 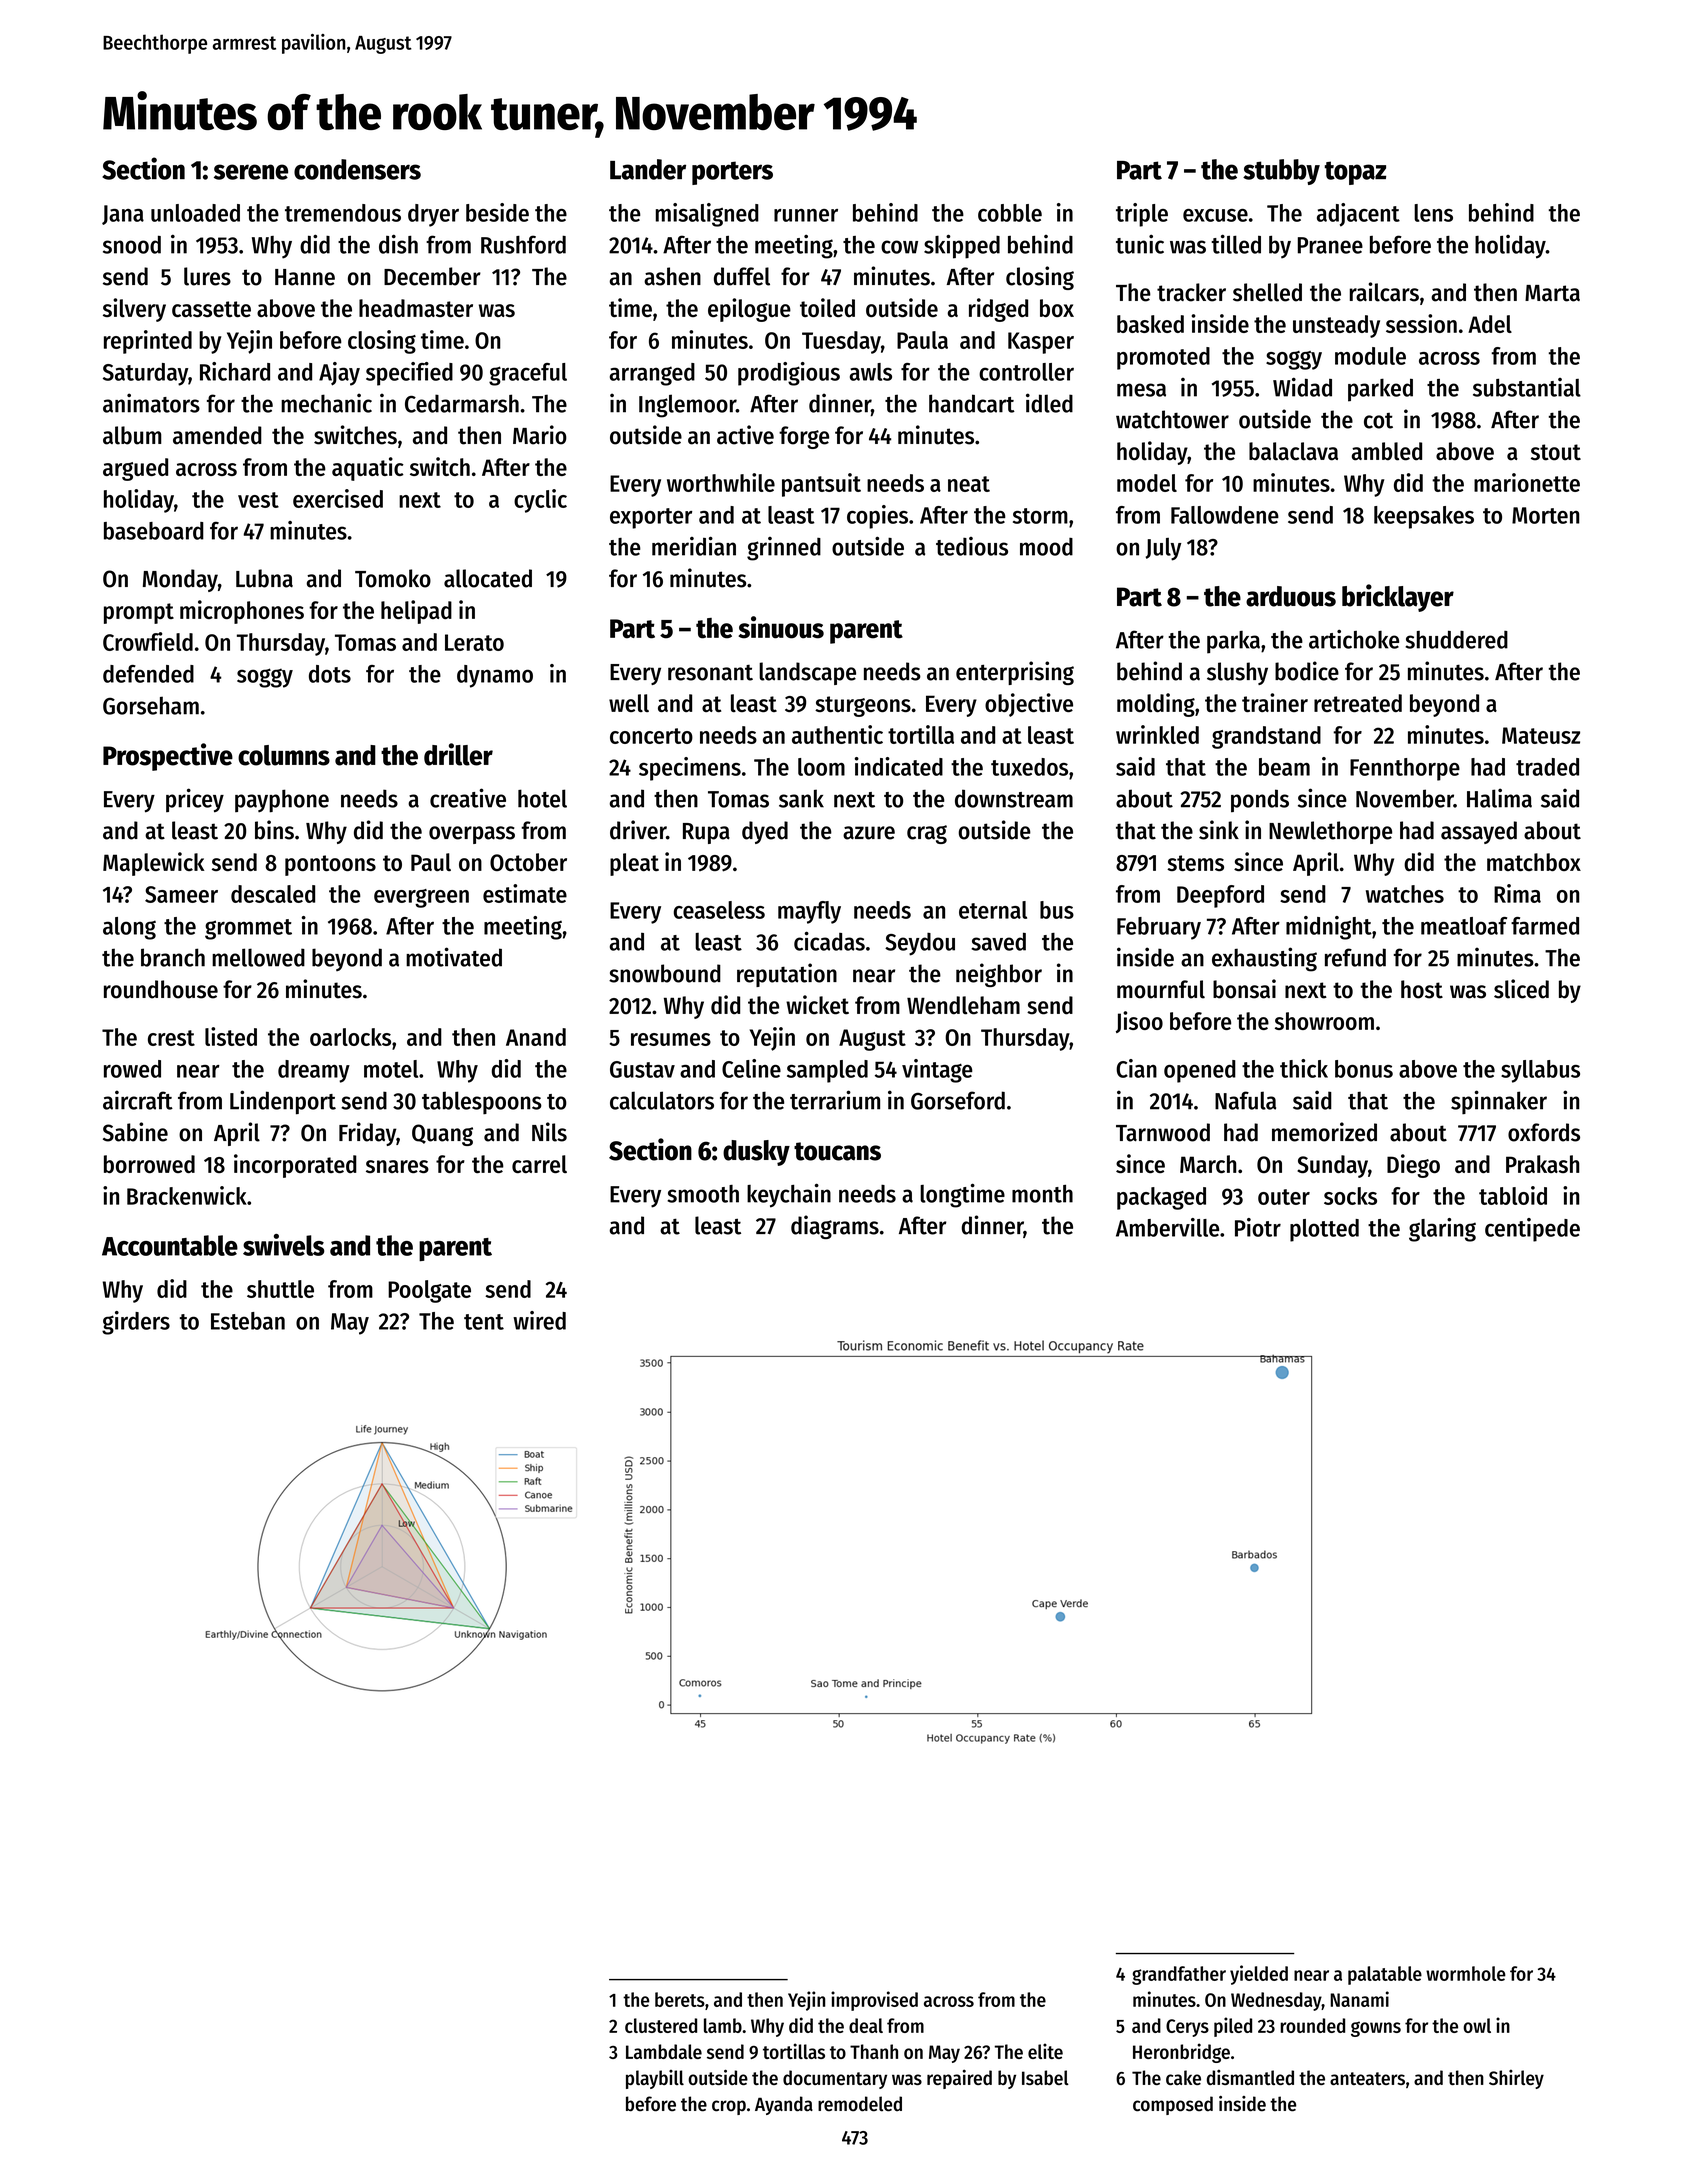 I want to click on diagrams, so click(x=835, y=1227).
